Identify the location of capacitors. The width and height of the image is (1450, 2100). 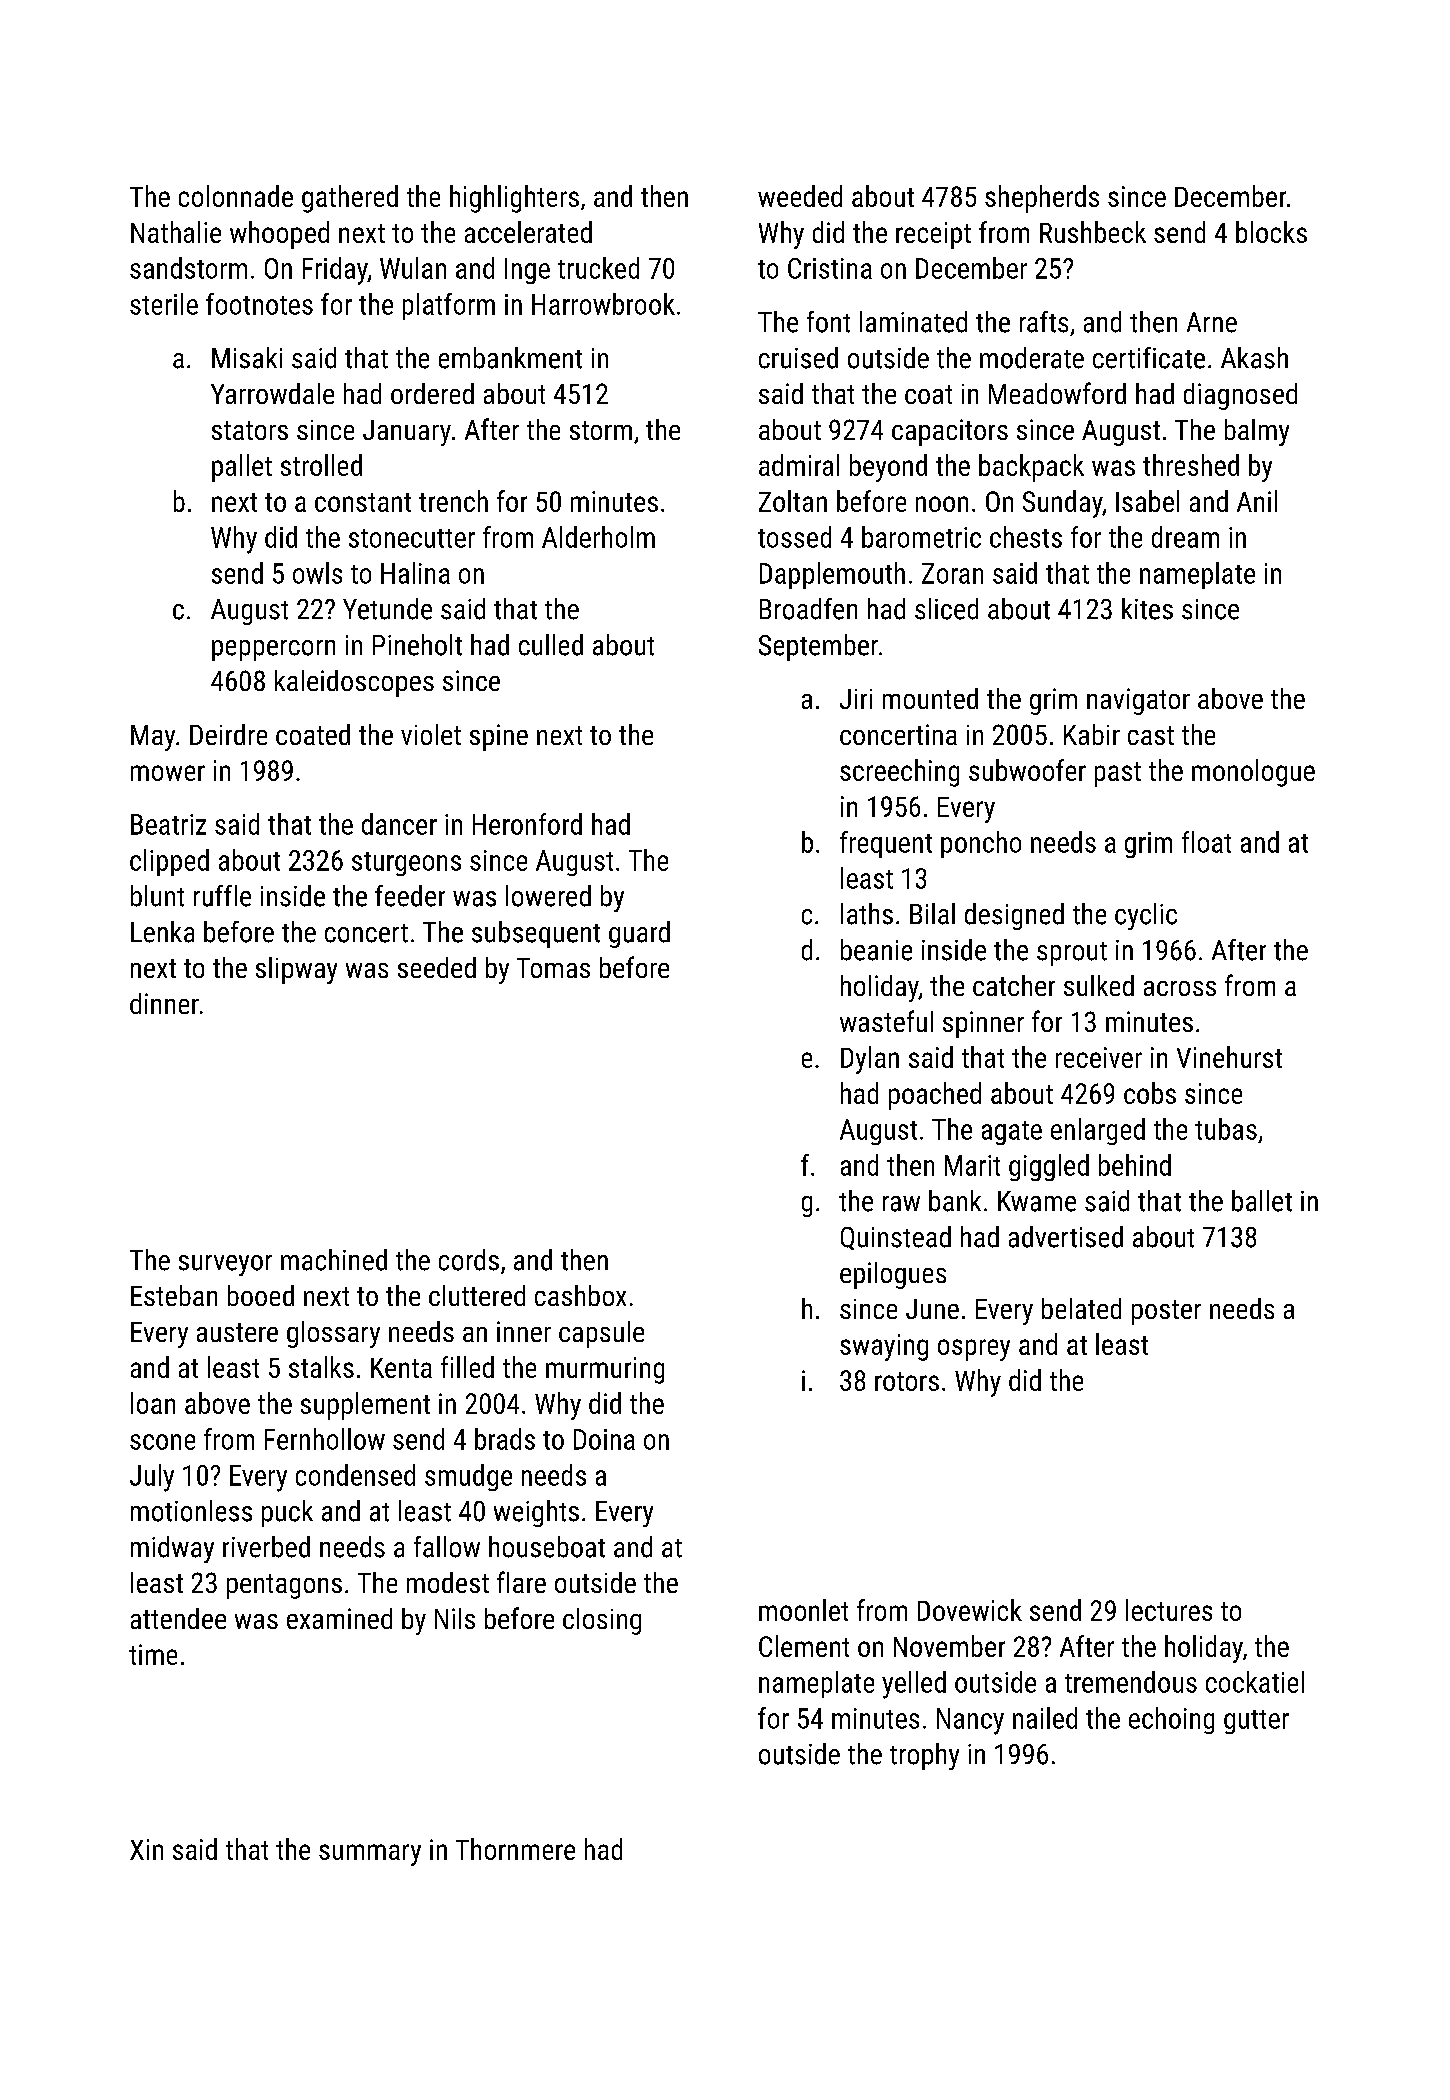
(950, 432).
